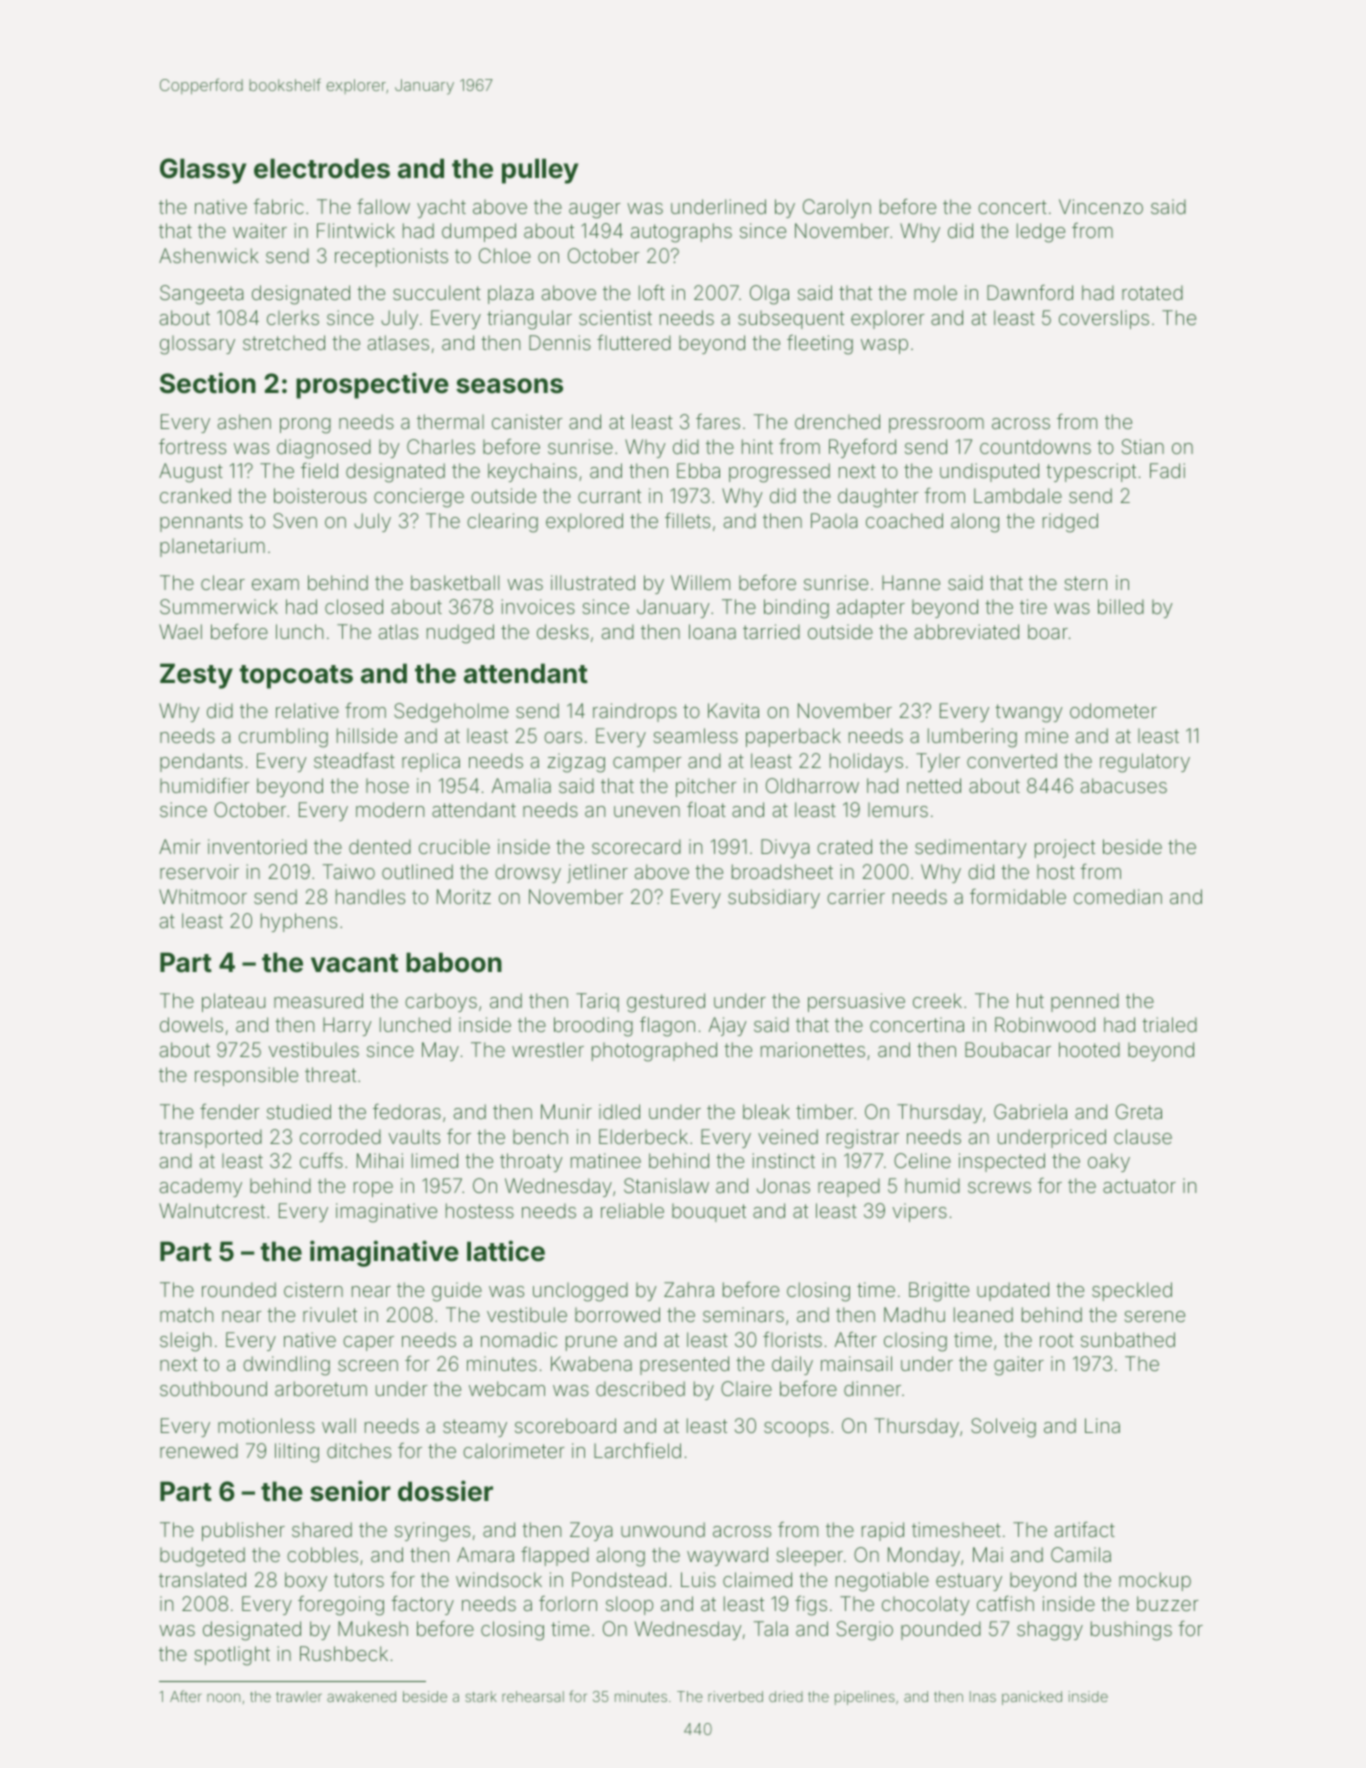 The height and width of the document is (1768, 1366). I want to click on loft, so click(652, 292).
